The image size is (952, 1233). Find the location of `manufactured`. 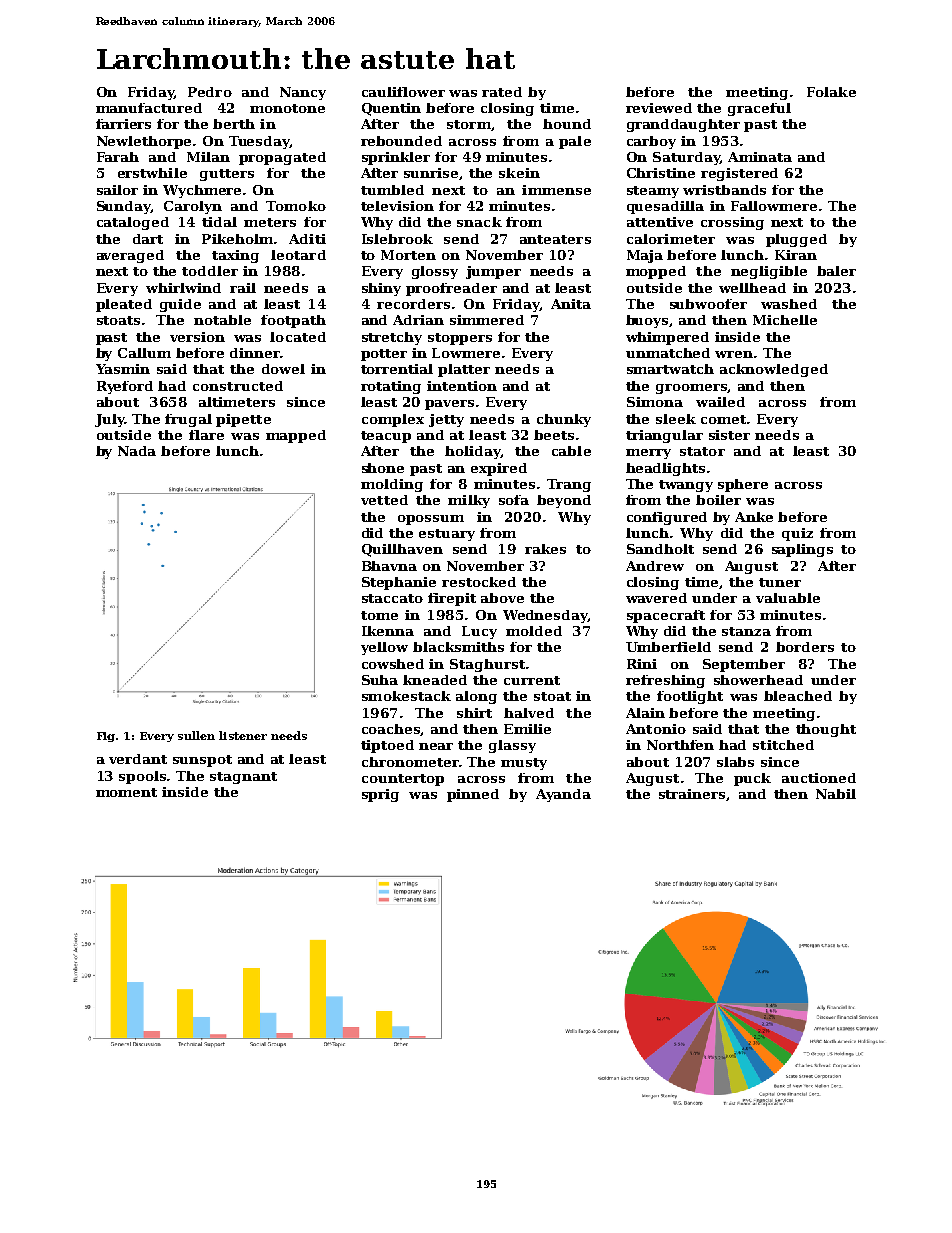

manufactured is located at coordinates (149, 108).
